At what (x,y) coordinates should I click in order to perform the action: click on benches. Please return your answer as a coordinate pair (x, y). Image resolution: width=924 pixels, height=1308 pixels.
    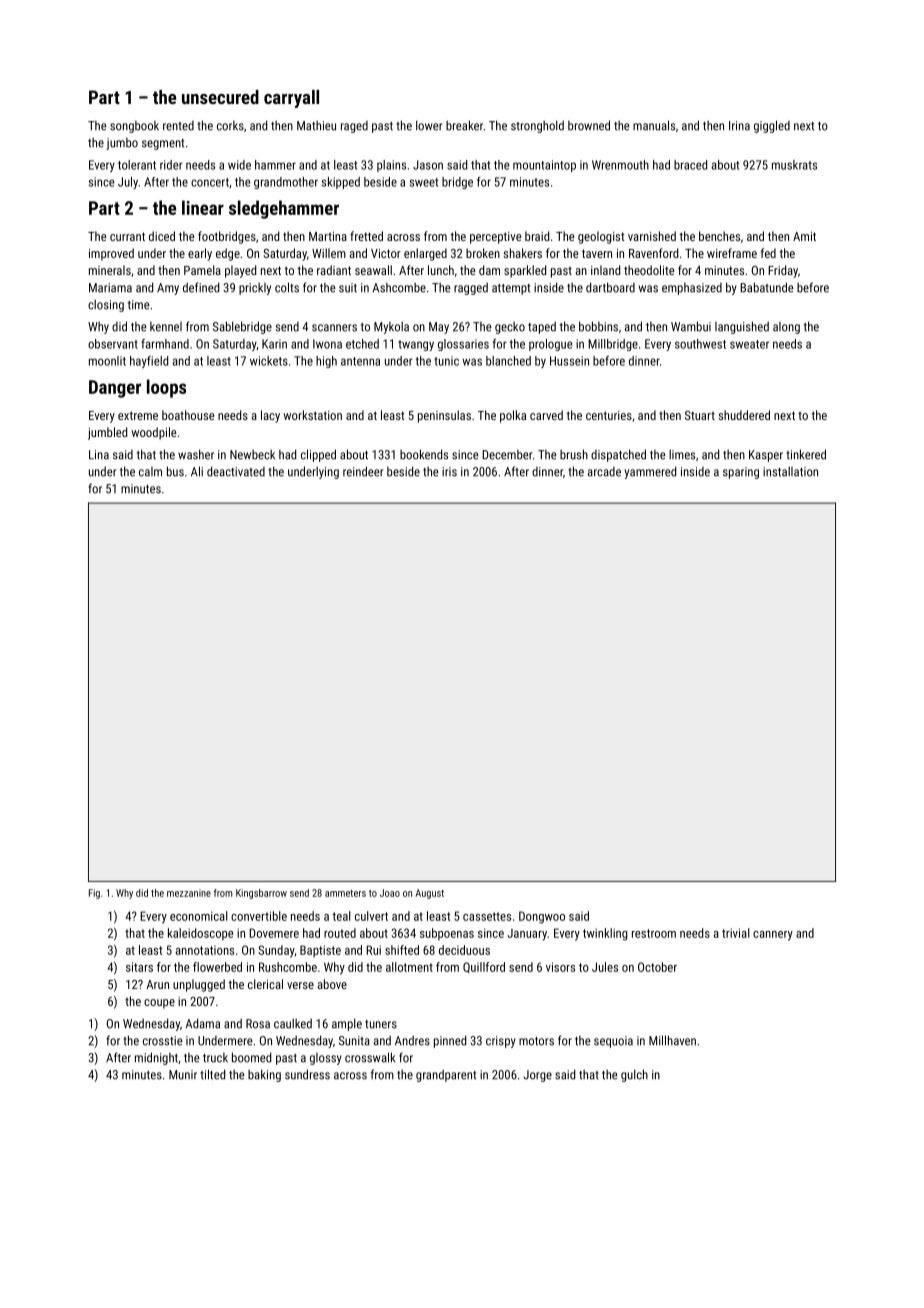
    Looking at the image, I should click on (719, 236).
